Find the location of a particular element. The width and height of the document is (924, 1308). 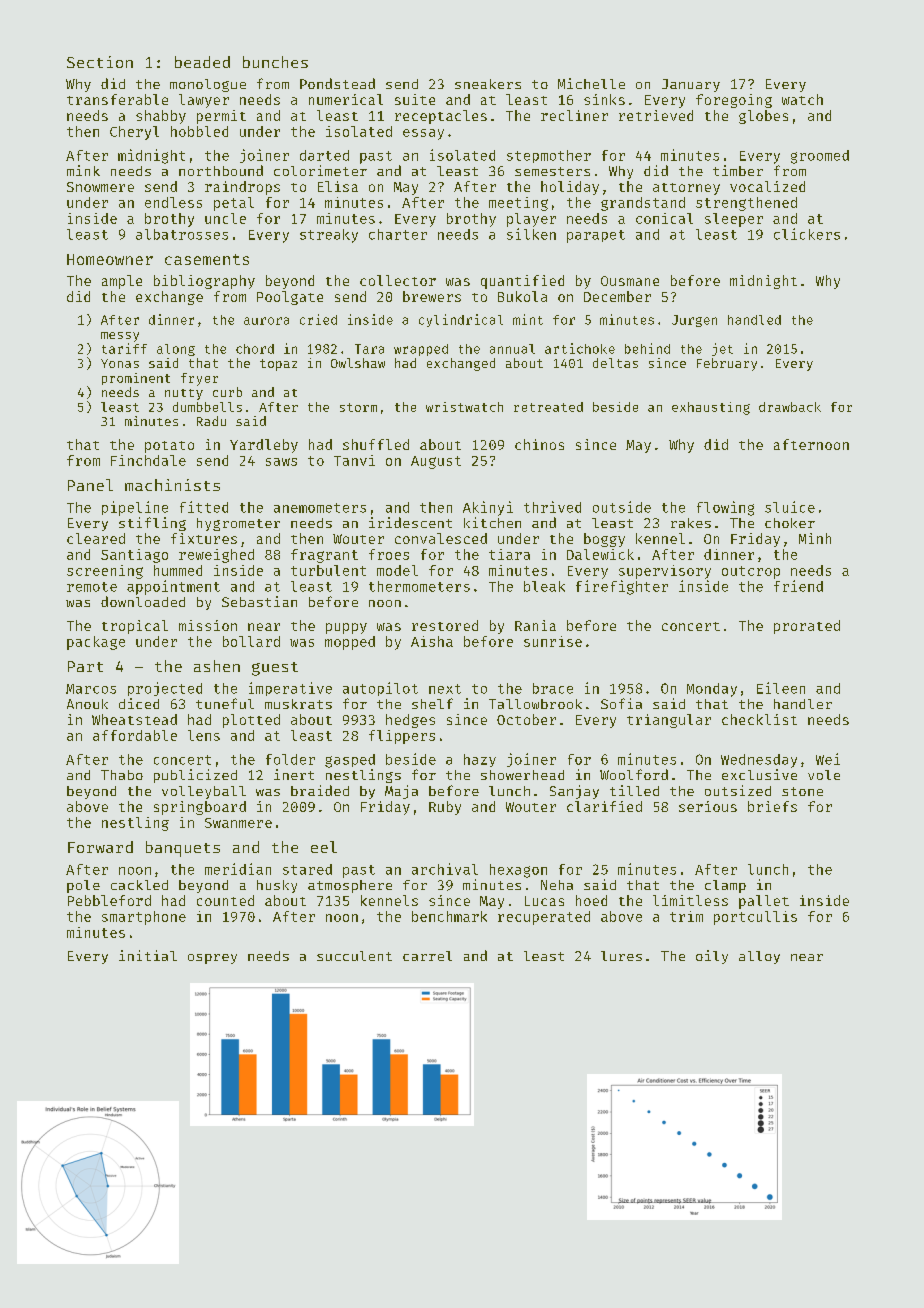

Section is located at coordinates (100, 62).
